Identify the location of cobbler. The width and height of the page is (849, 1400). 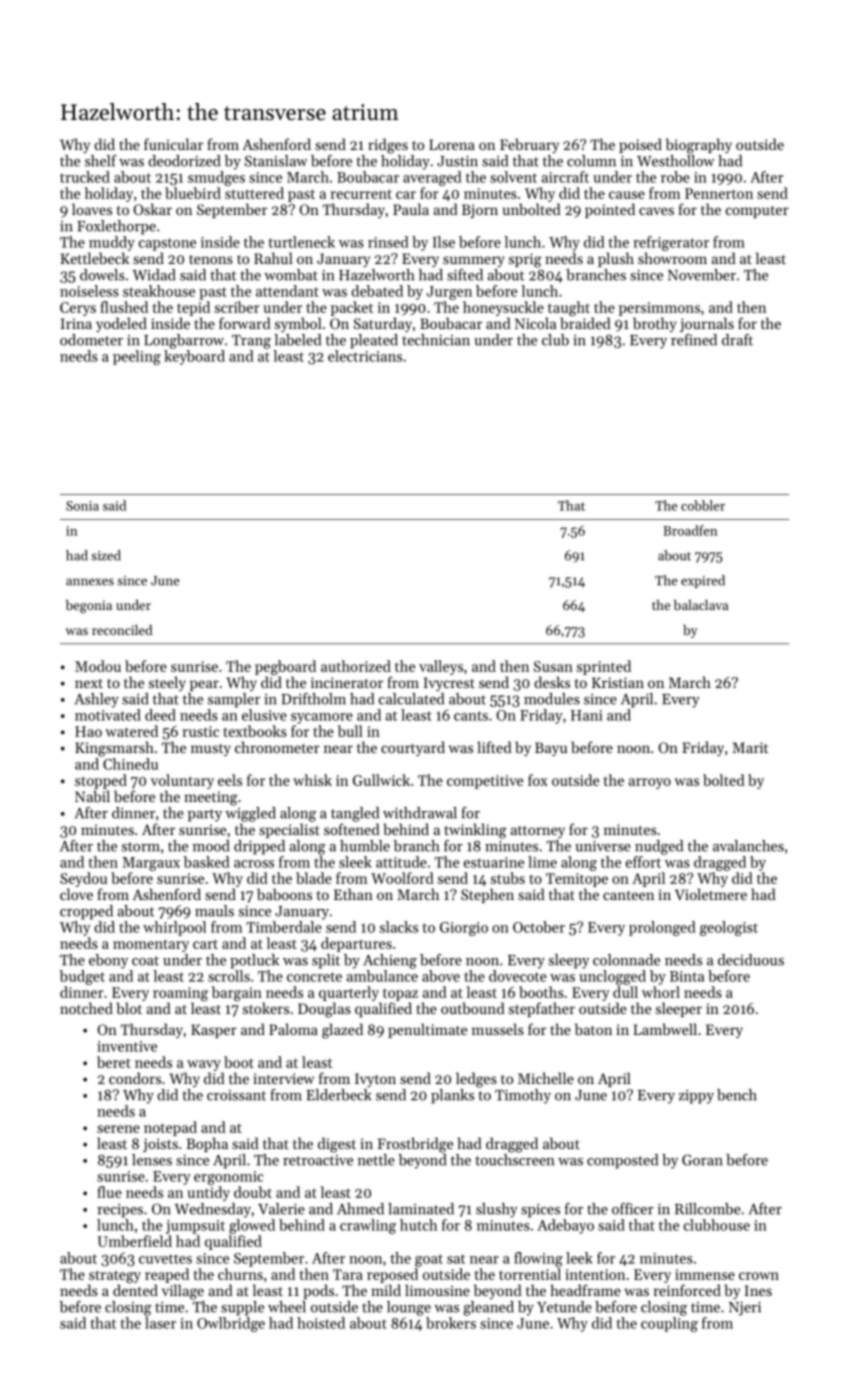
(703, 505).
